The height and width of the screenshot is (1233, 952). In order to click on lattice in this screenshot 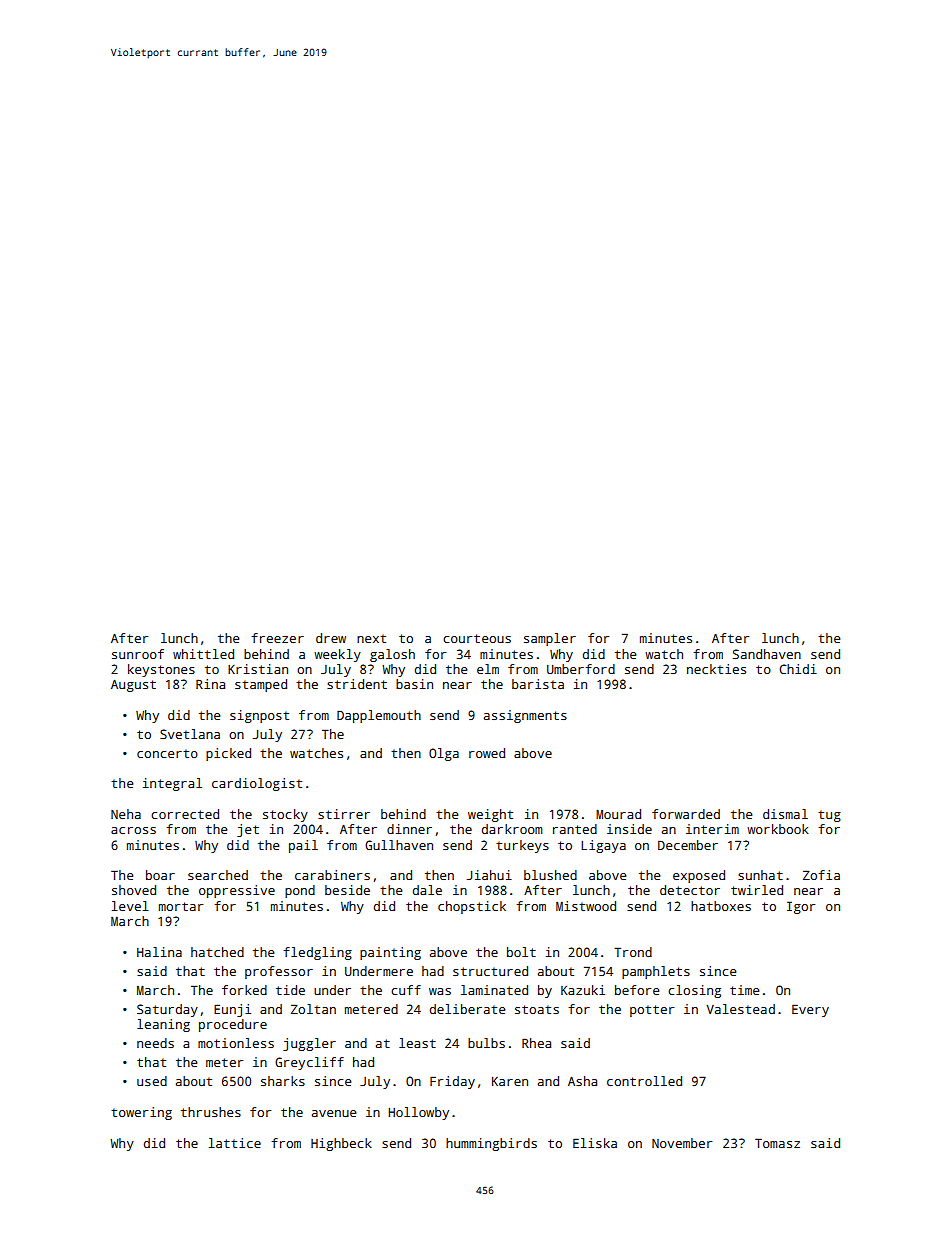, I will do `click(235, 1143)`.
